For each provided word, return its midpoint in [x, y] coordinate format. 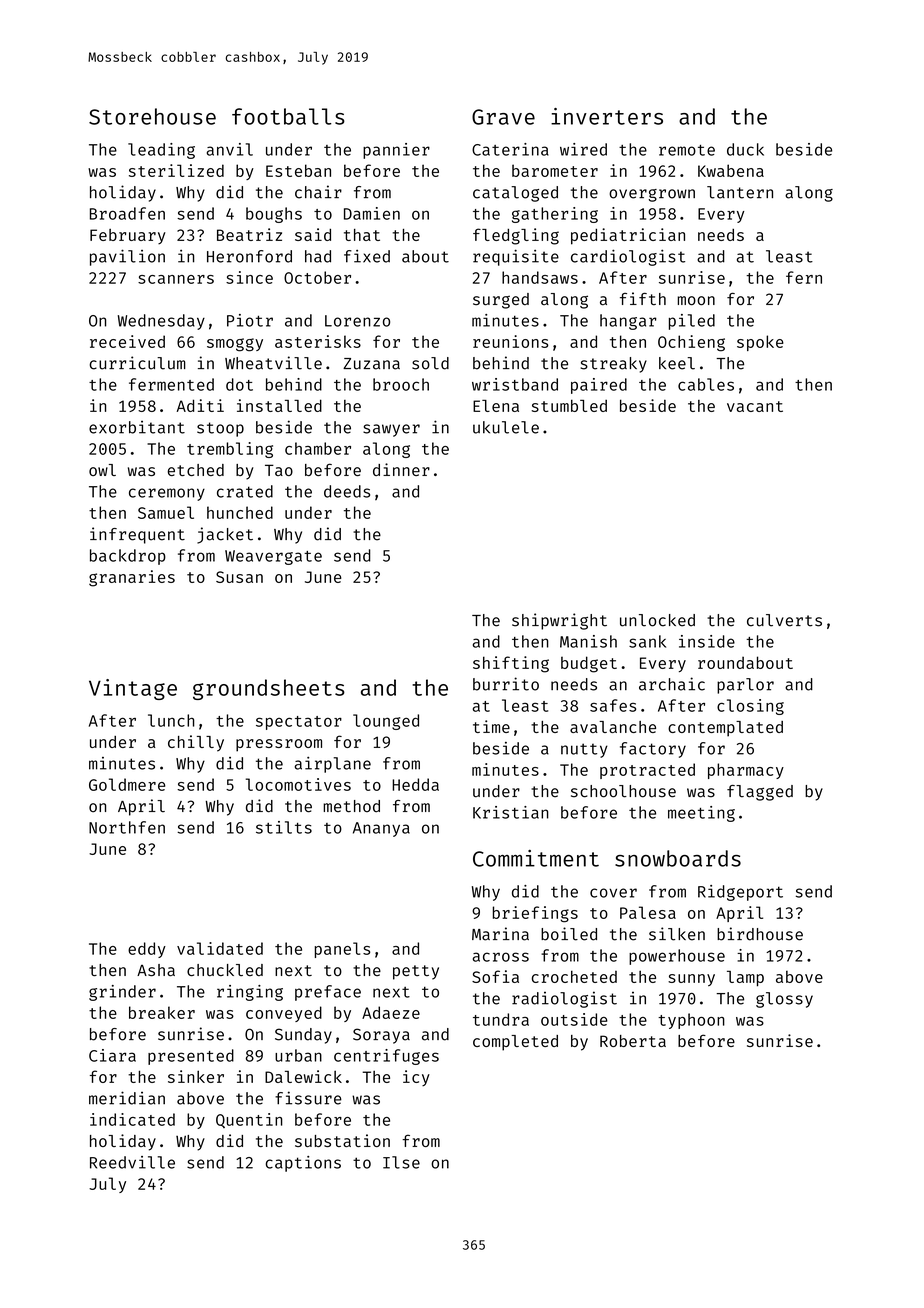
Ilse [401, 1162]
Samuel [166, 512]
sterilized [176, 170]
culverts [784, 620]
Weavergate [273, 557]
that [362, 235]
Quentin [249, 1120]
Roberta [633, 1041]
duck [745, 149]
